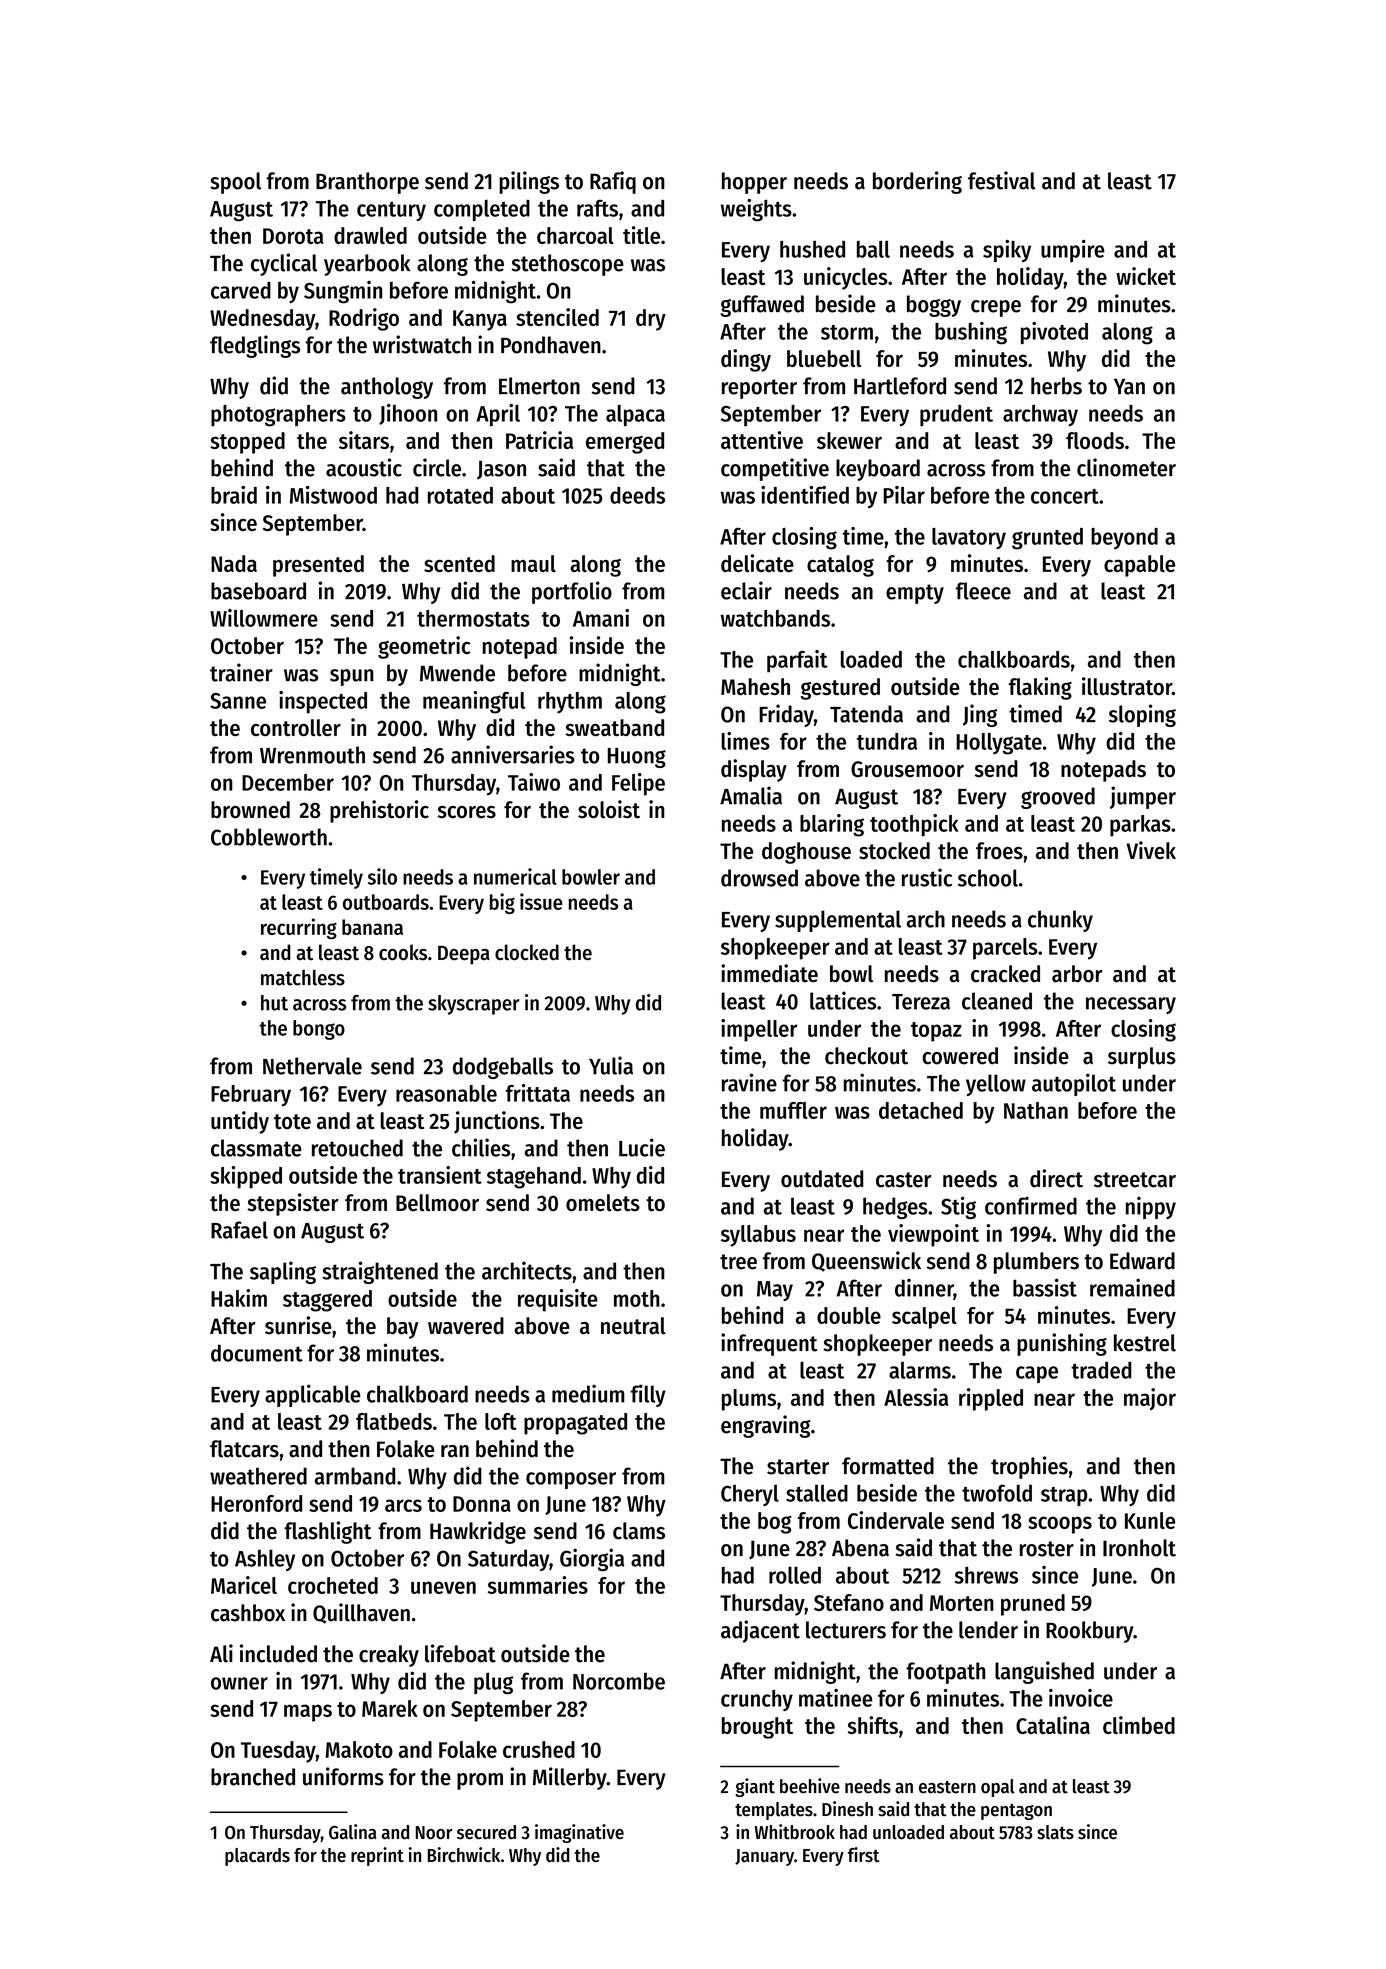  I want to click on photographers, so click(278, 416).
